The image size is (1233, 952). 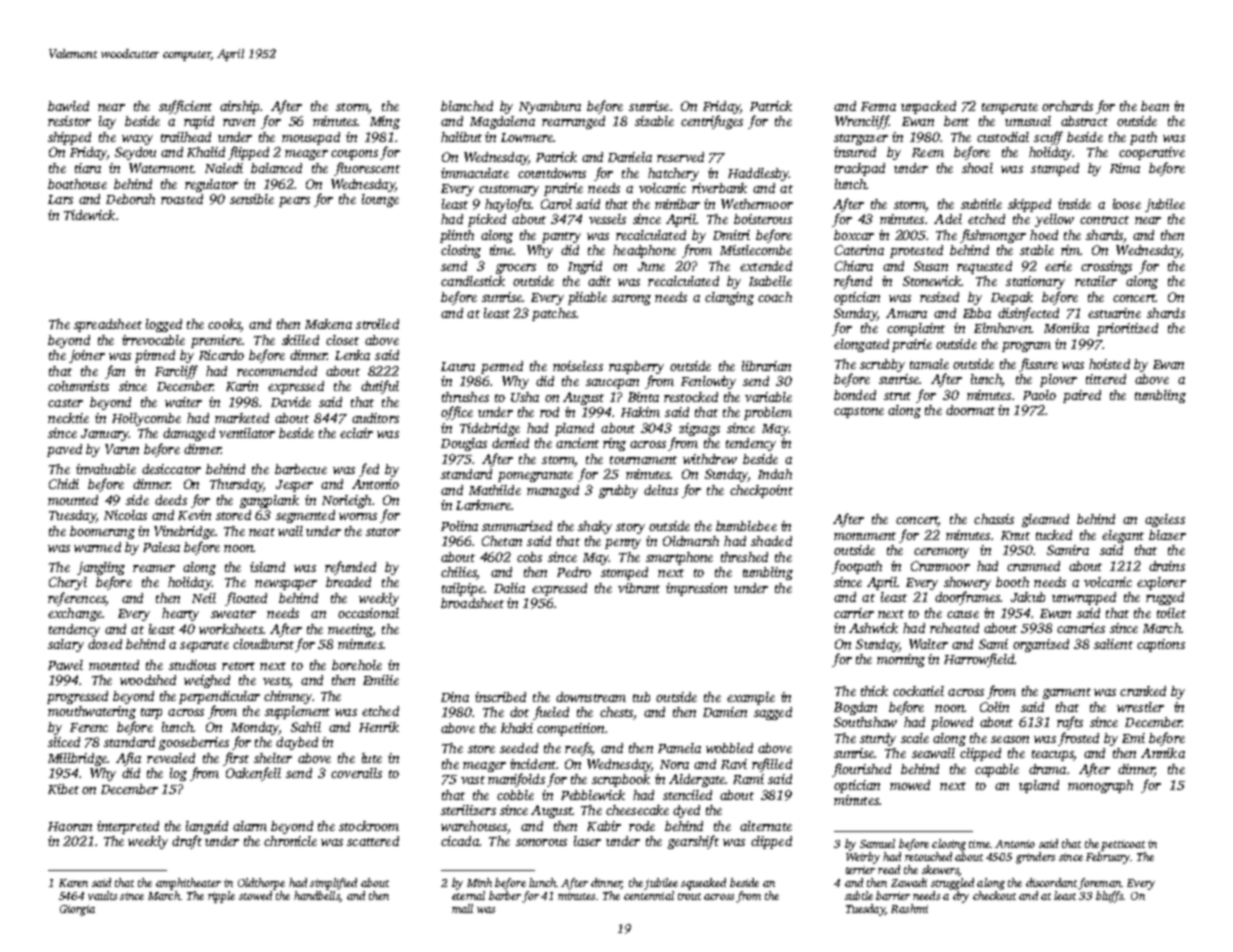 I want to click on Indah, so click(x=775, y=474).
